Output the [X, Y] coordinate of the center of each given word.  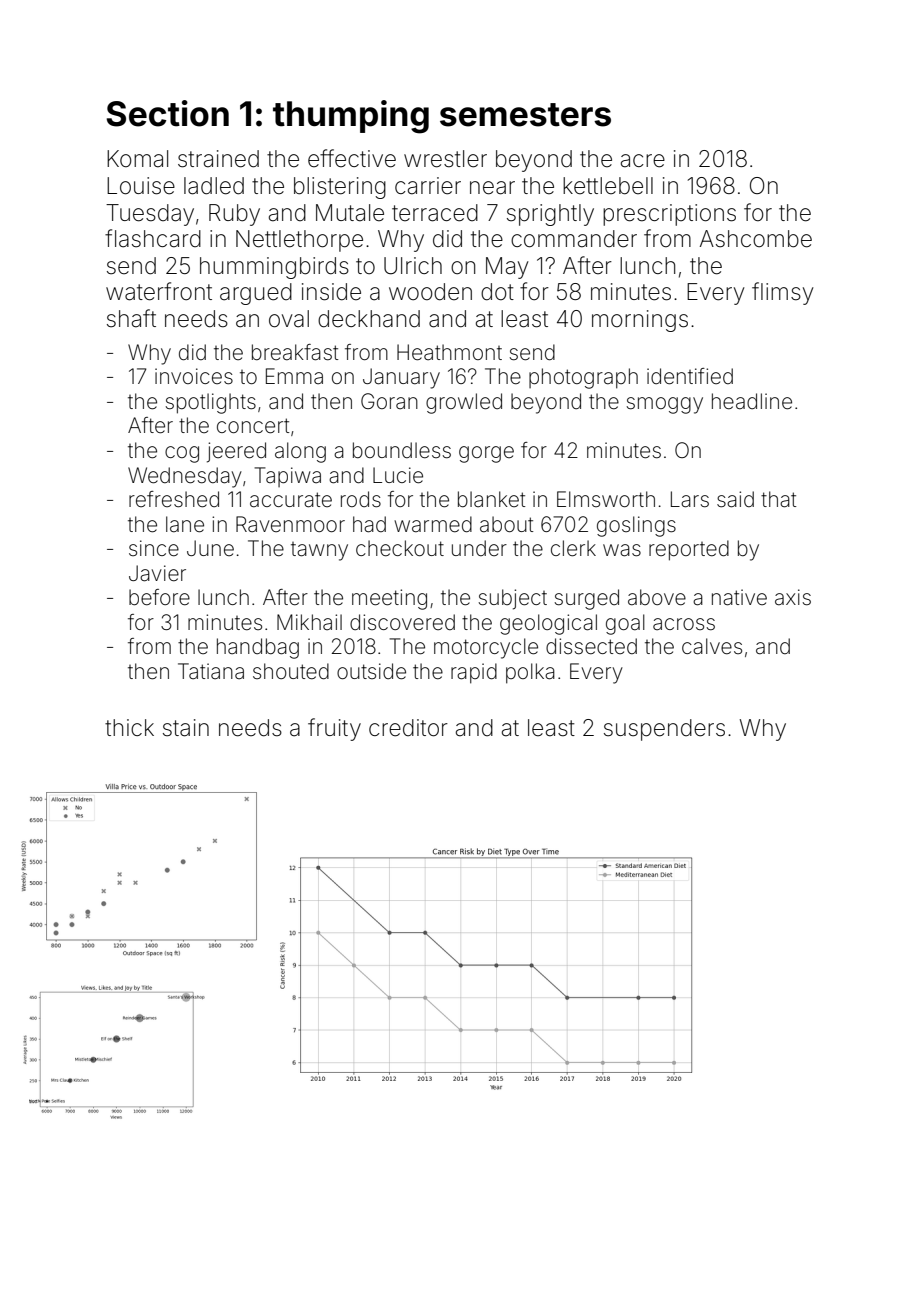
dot [497, 292]
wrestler [445, 159]
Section [168, 113]
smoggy [665, 405]
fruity [334, 729]
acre [643, 161]
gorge [486, 454]
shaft [131, 318]
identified [690, 376]
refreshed [174, 499]
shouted [291, 671]
